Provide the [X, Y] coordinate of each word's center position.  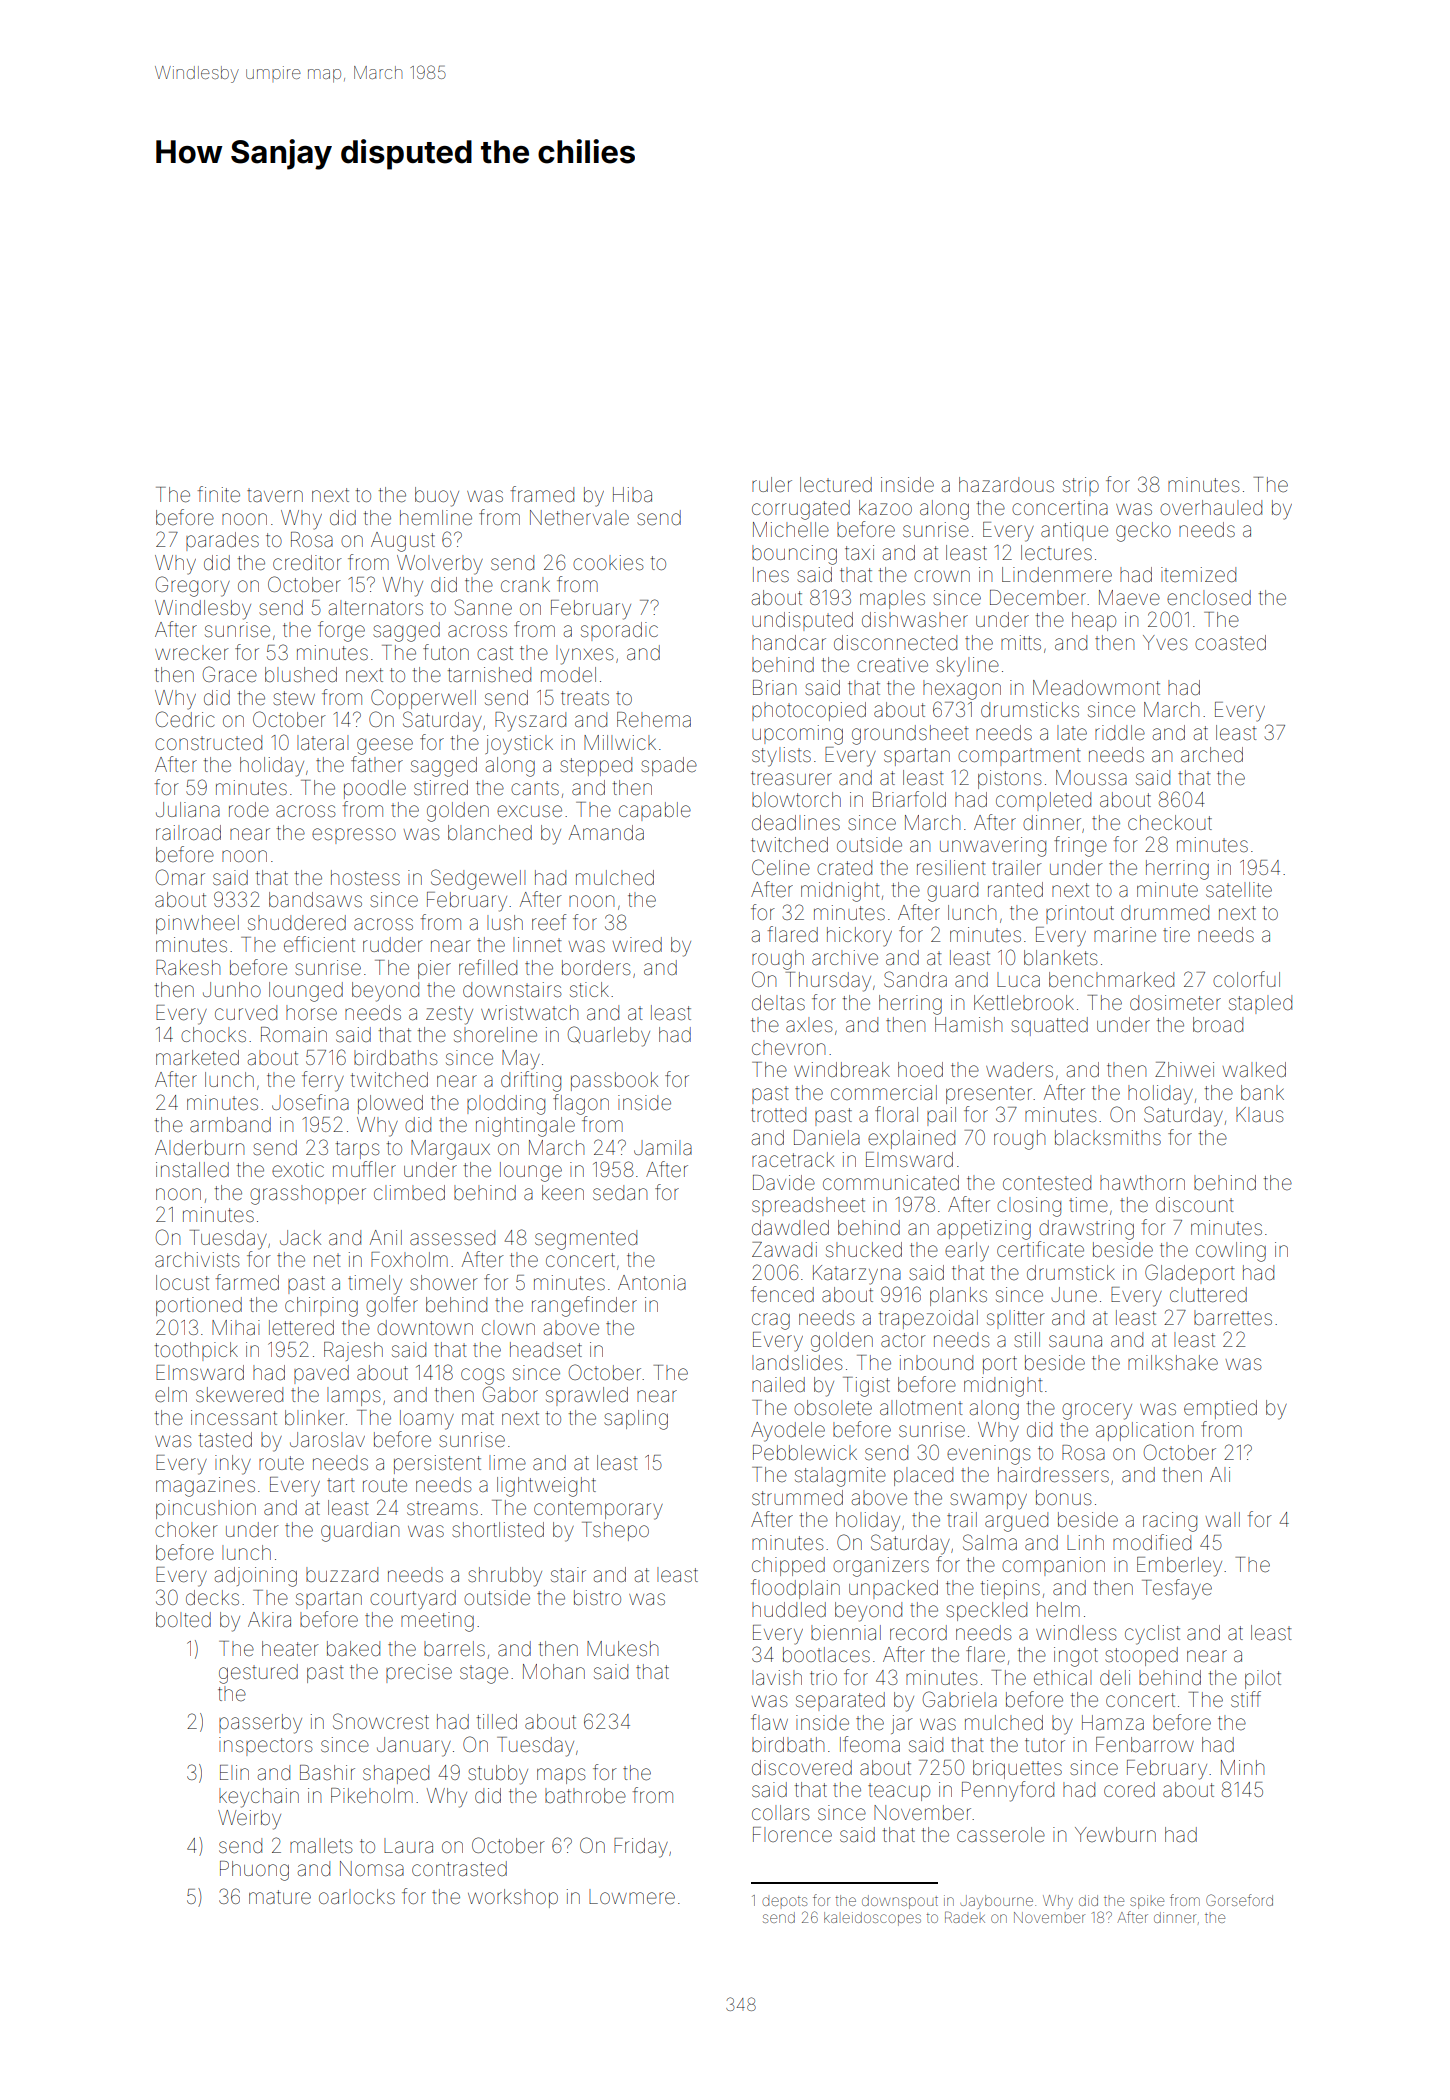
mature [280, 1897]
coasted [1230, 642]
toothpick [196, 1351]
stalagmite [840, 1477]
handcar [789, 642]
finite [219, 494]
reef [549, 922]
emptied [1220, 1409]
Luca [1018, 979]
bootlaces [826, 1654]
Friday [641, 1848]
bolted [183, 1620]
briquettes [1017, 1769]
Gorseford [1239, 1900]
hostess [365, 878]
